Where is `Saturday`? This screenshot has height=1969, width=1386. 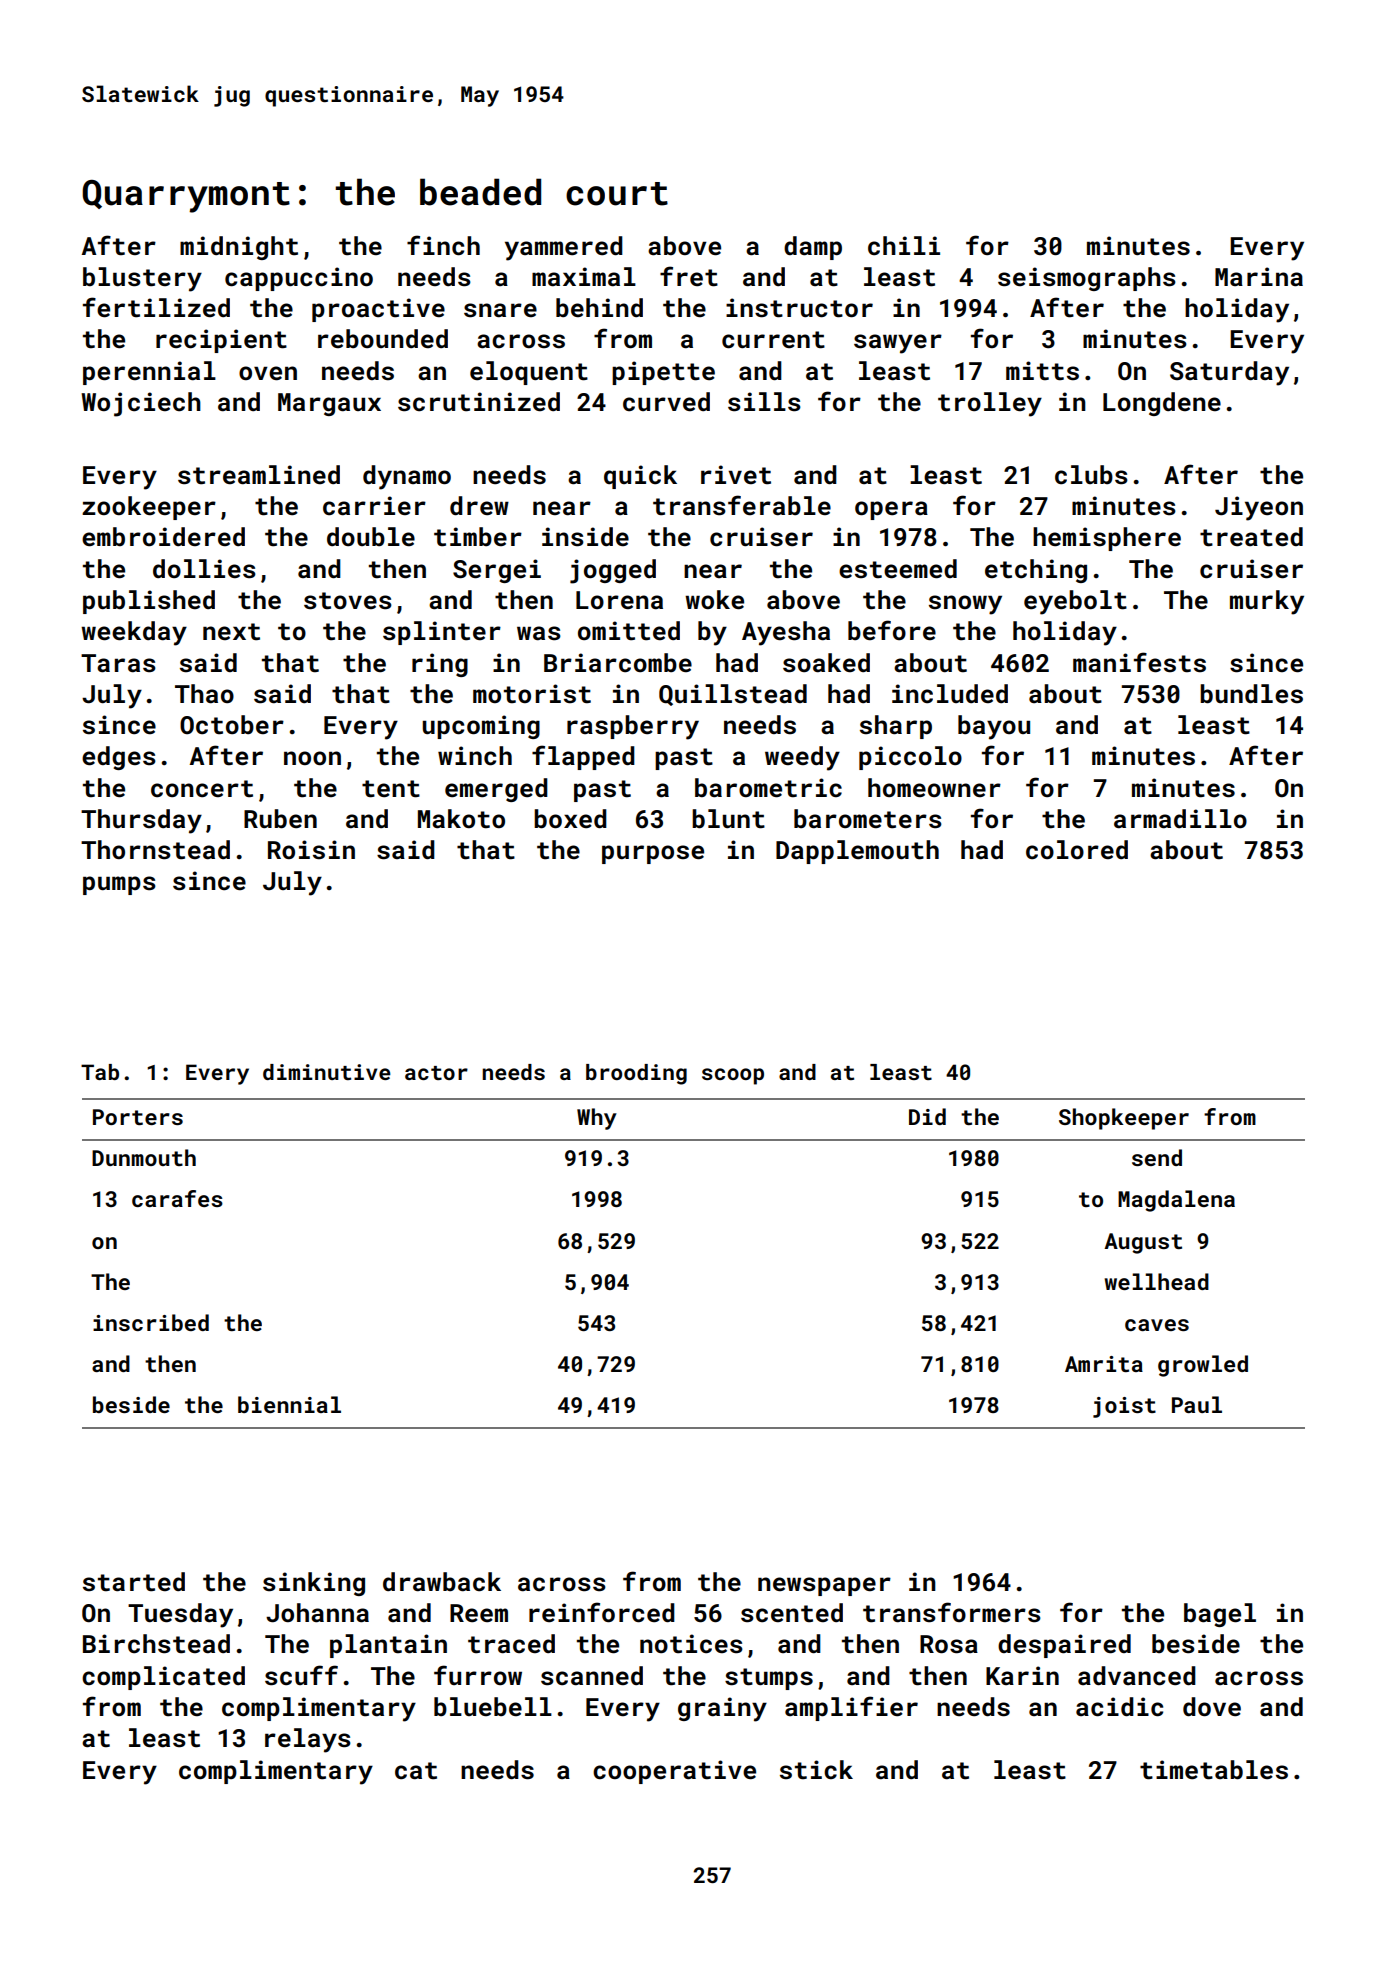
Saturday is located at coordinates (1229, 373).
